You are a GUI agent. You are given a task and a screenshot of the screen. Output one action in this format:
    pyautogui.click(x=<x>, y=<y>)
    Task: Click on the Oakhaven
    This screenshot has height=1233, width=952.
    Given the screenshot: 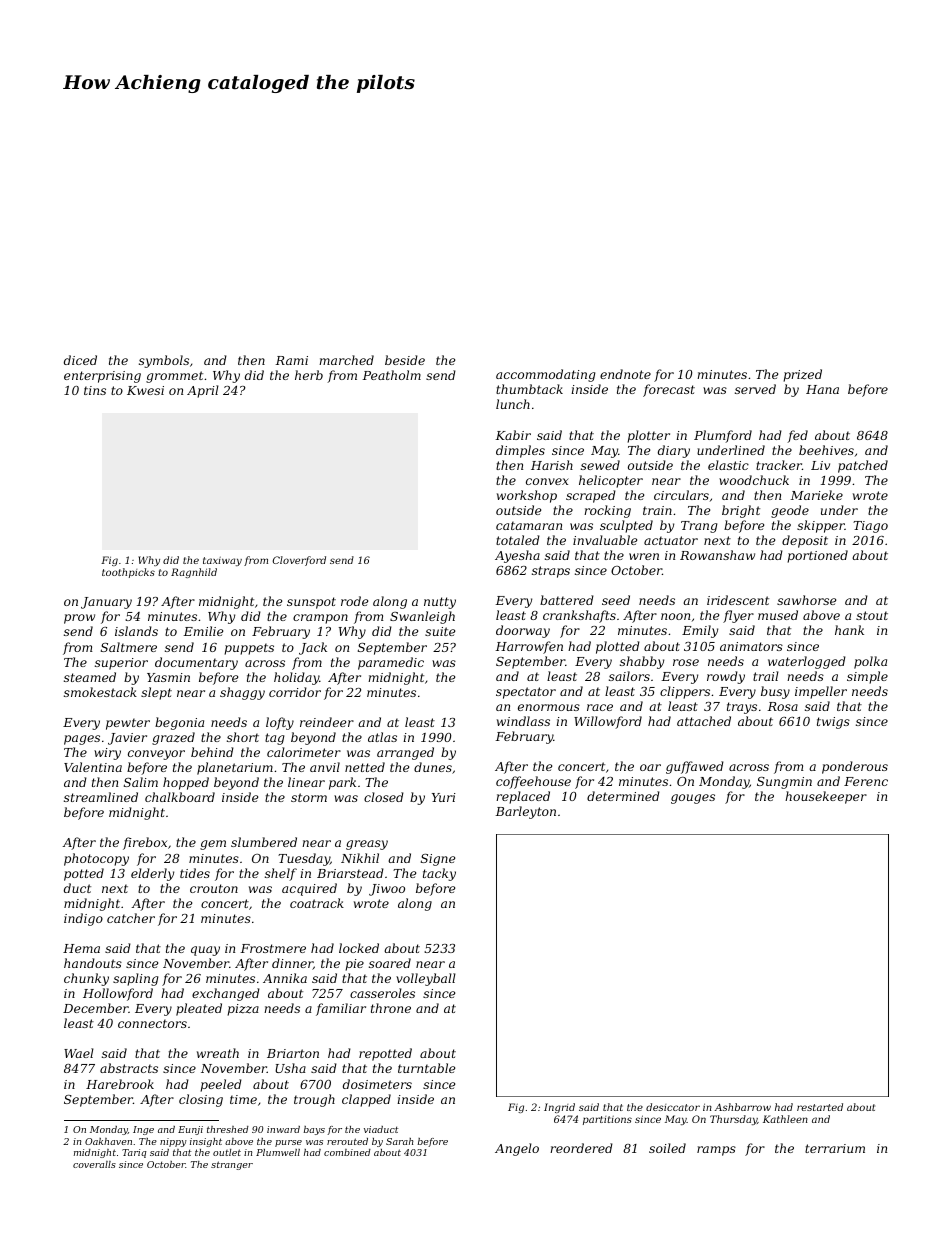 What is the action you would take?
    pyautogui.click(x=108, y=1141)
